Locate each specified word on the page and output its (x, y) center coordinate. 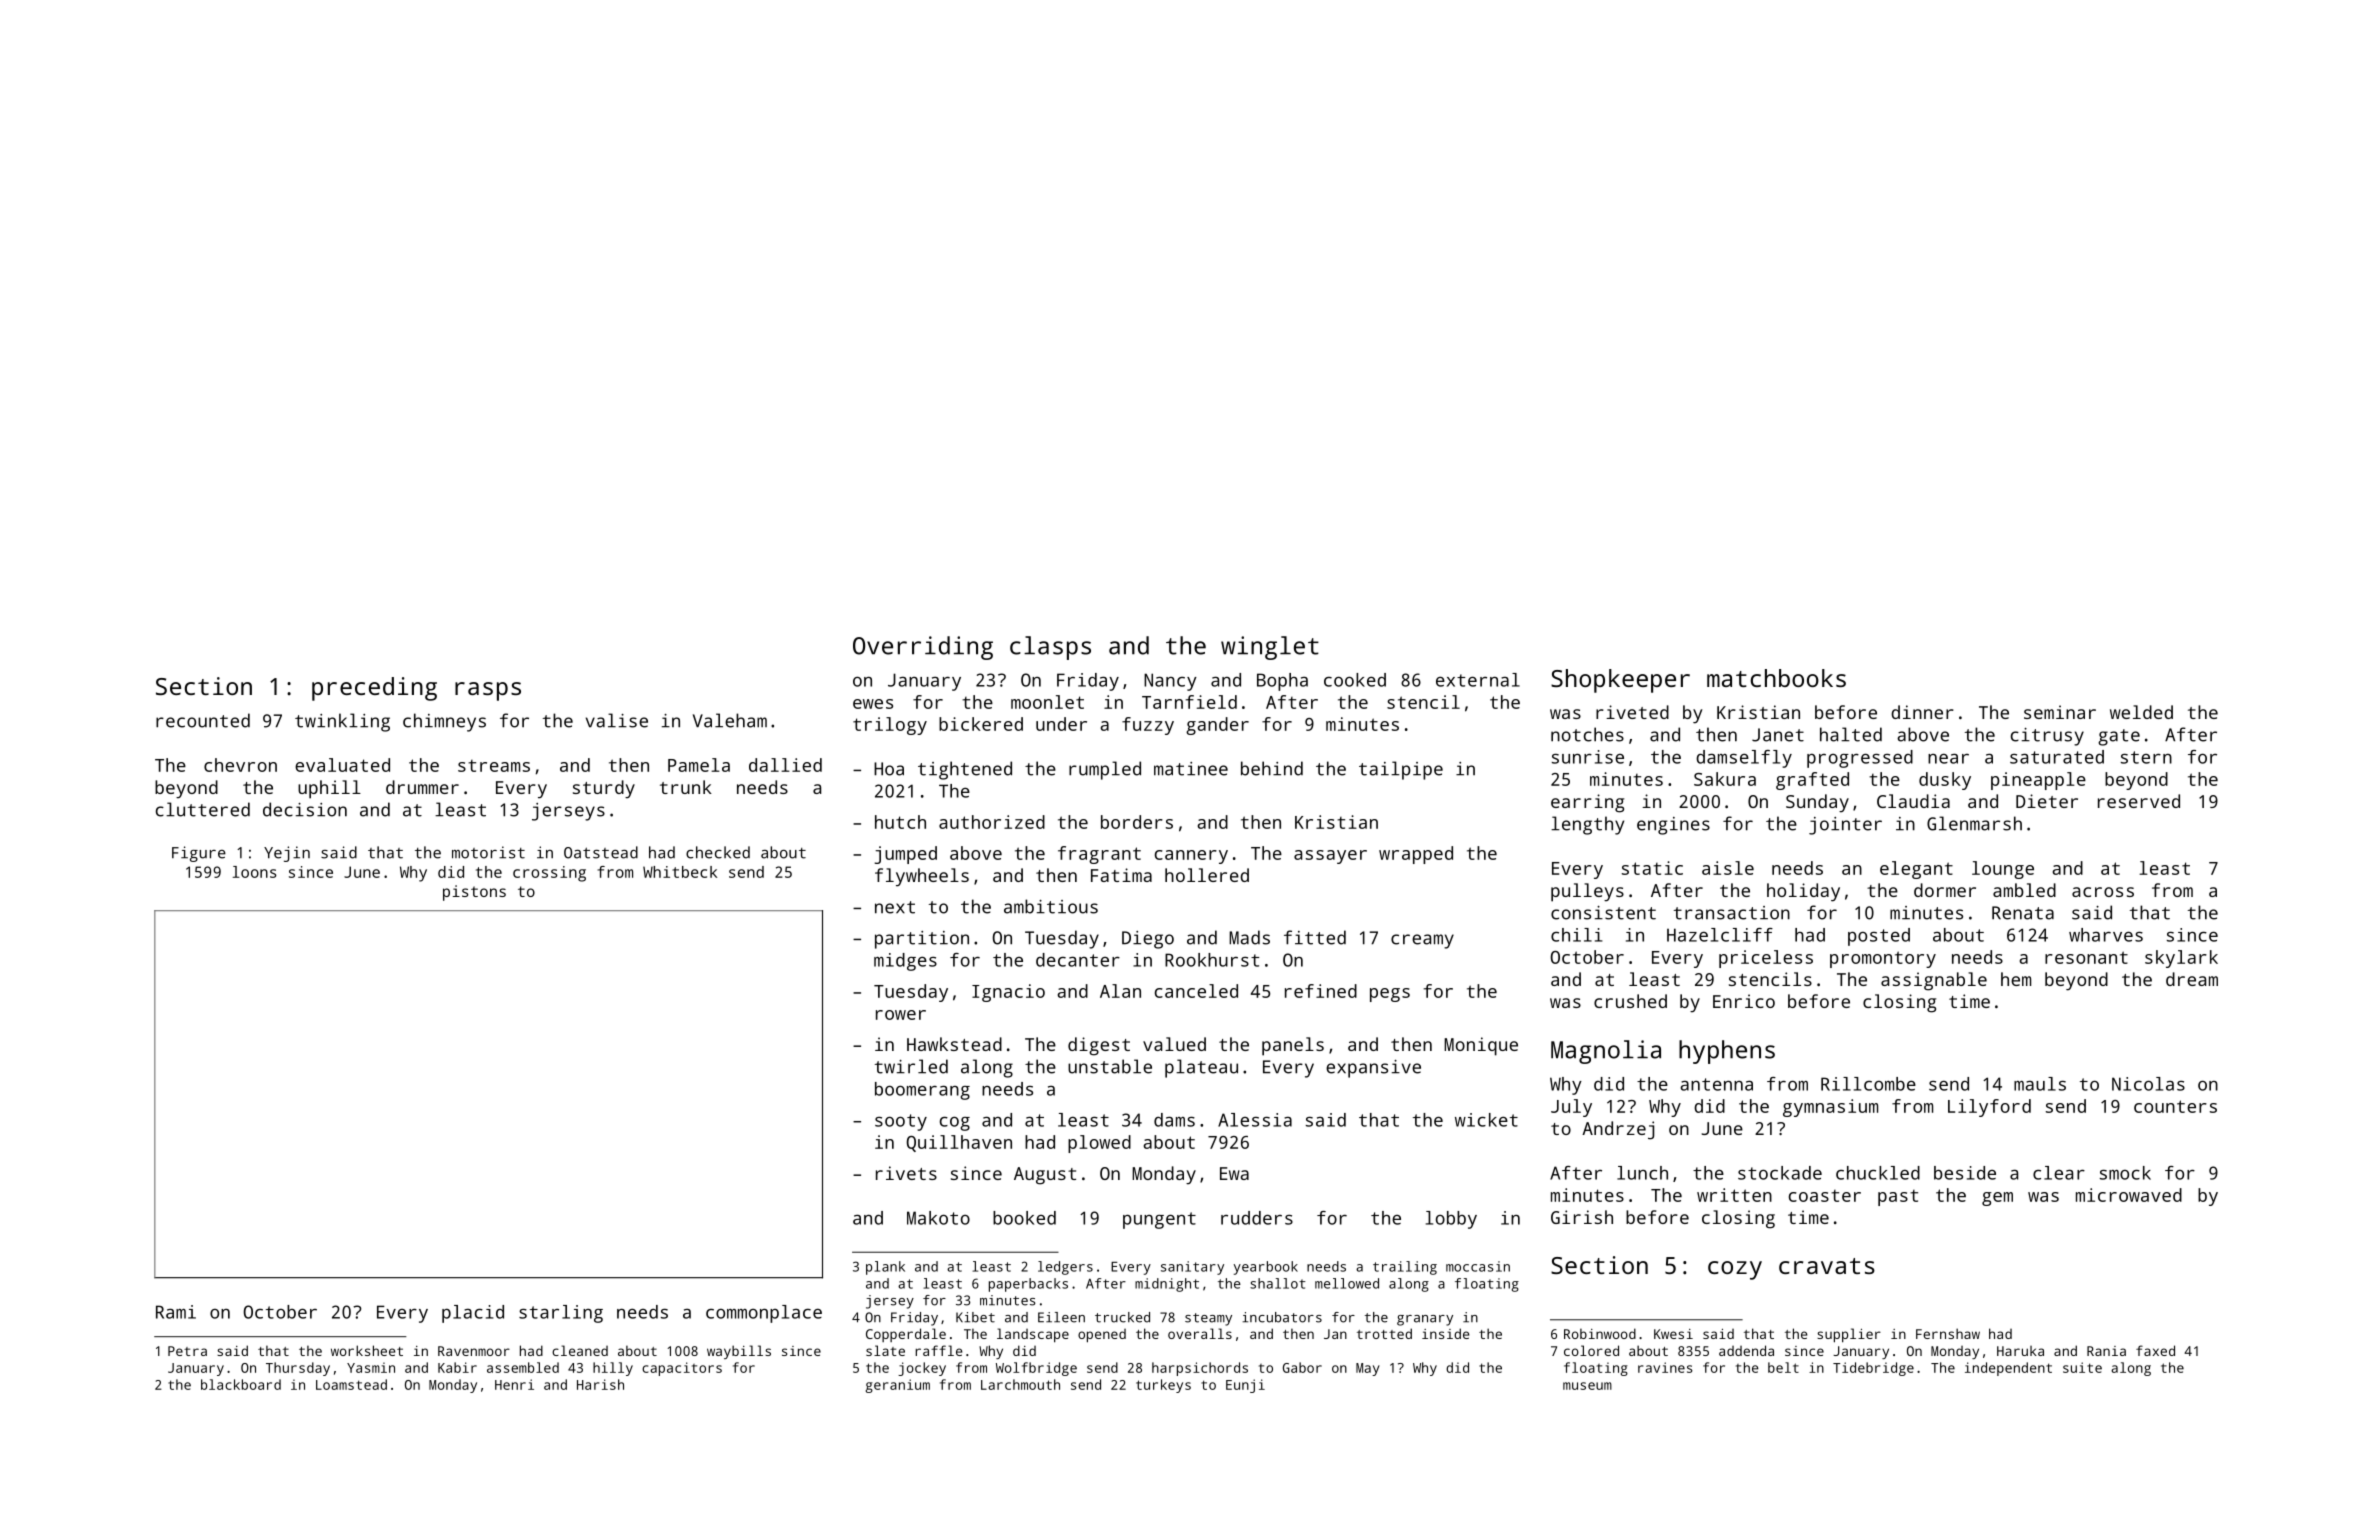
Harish (600, 1384)
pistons (474, 893)
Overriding (923, 648)
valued (1174, 1044)
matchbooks (1776, 678)
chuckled (1878, 1173)
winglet (1270, 648)
